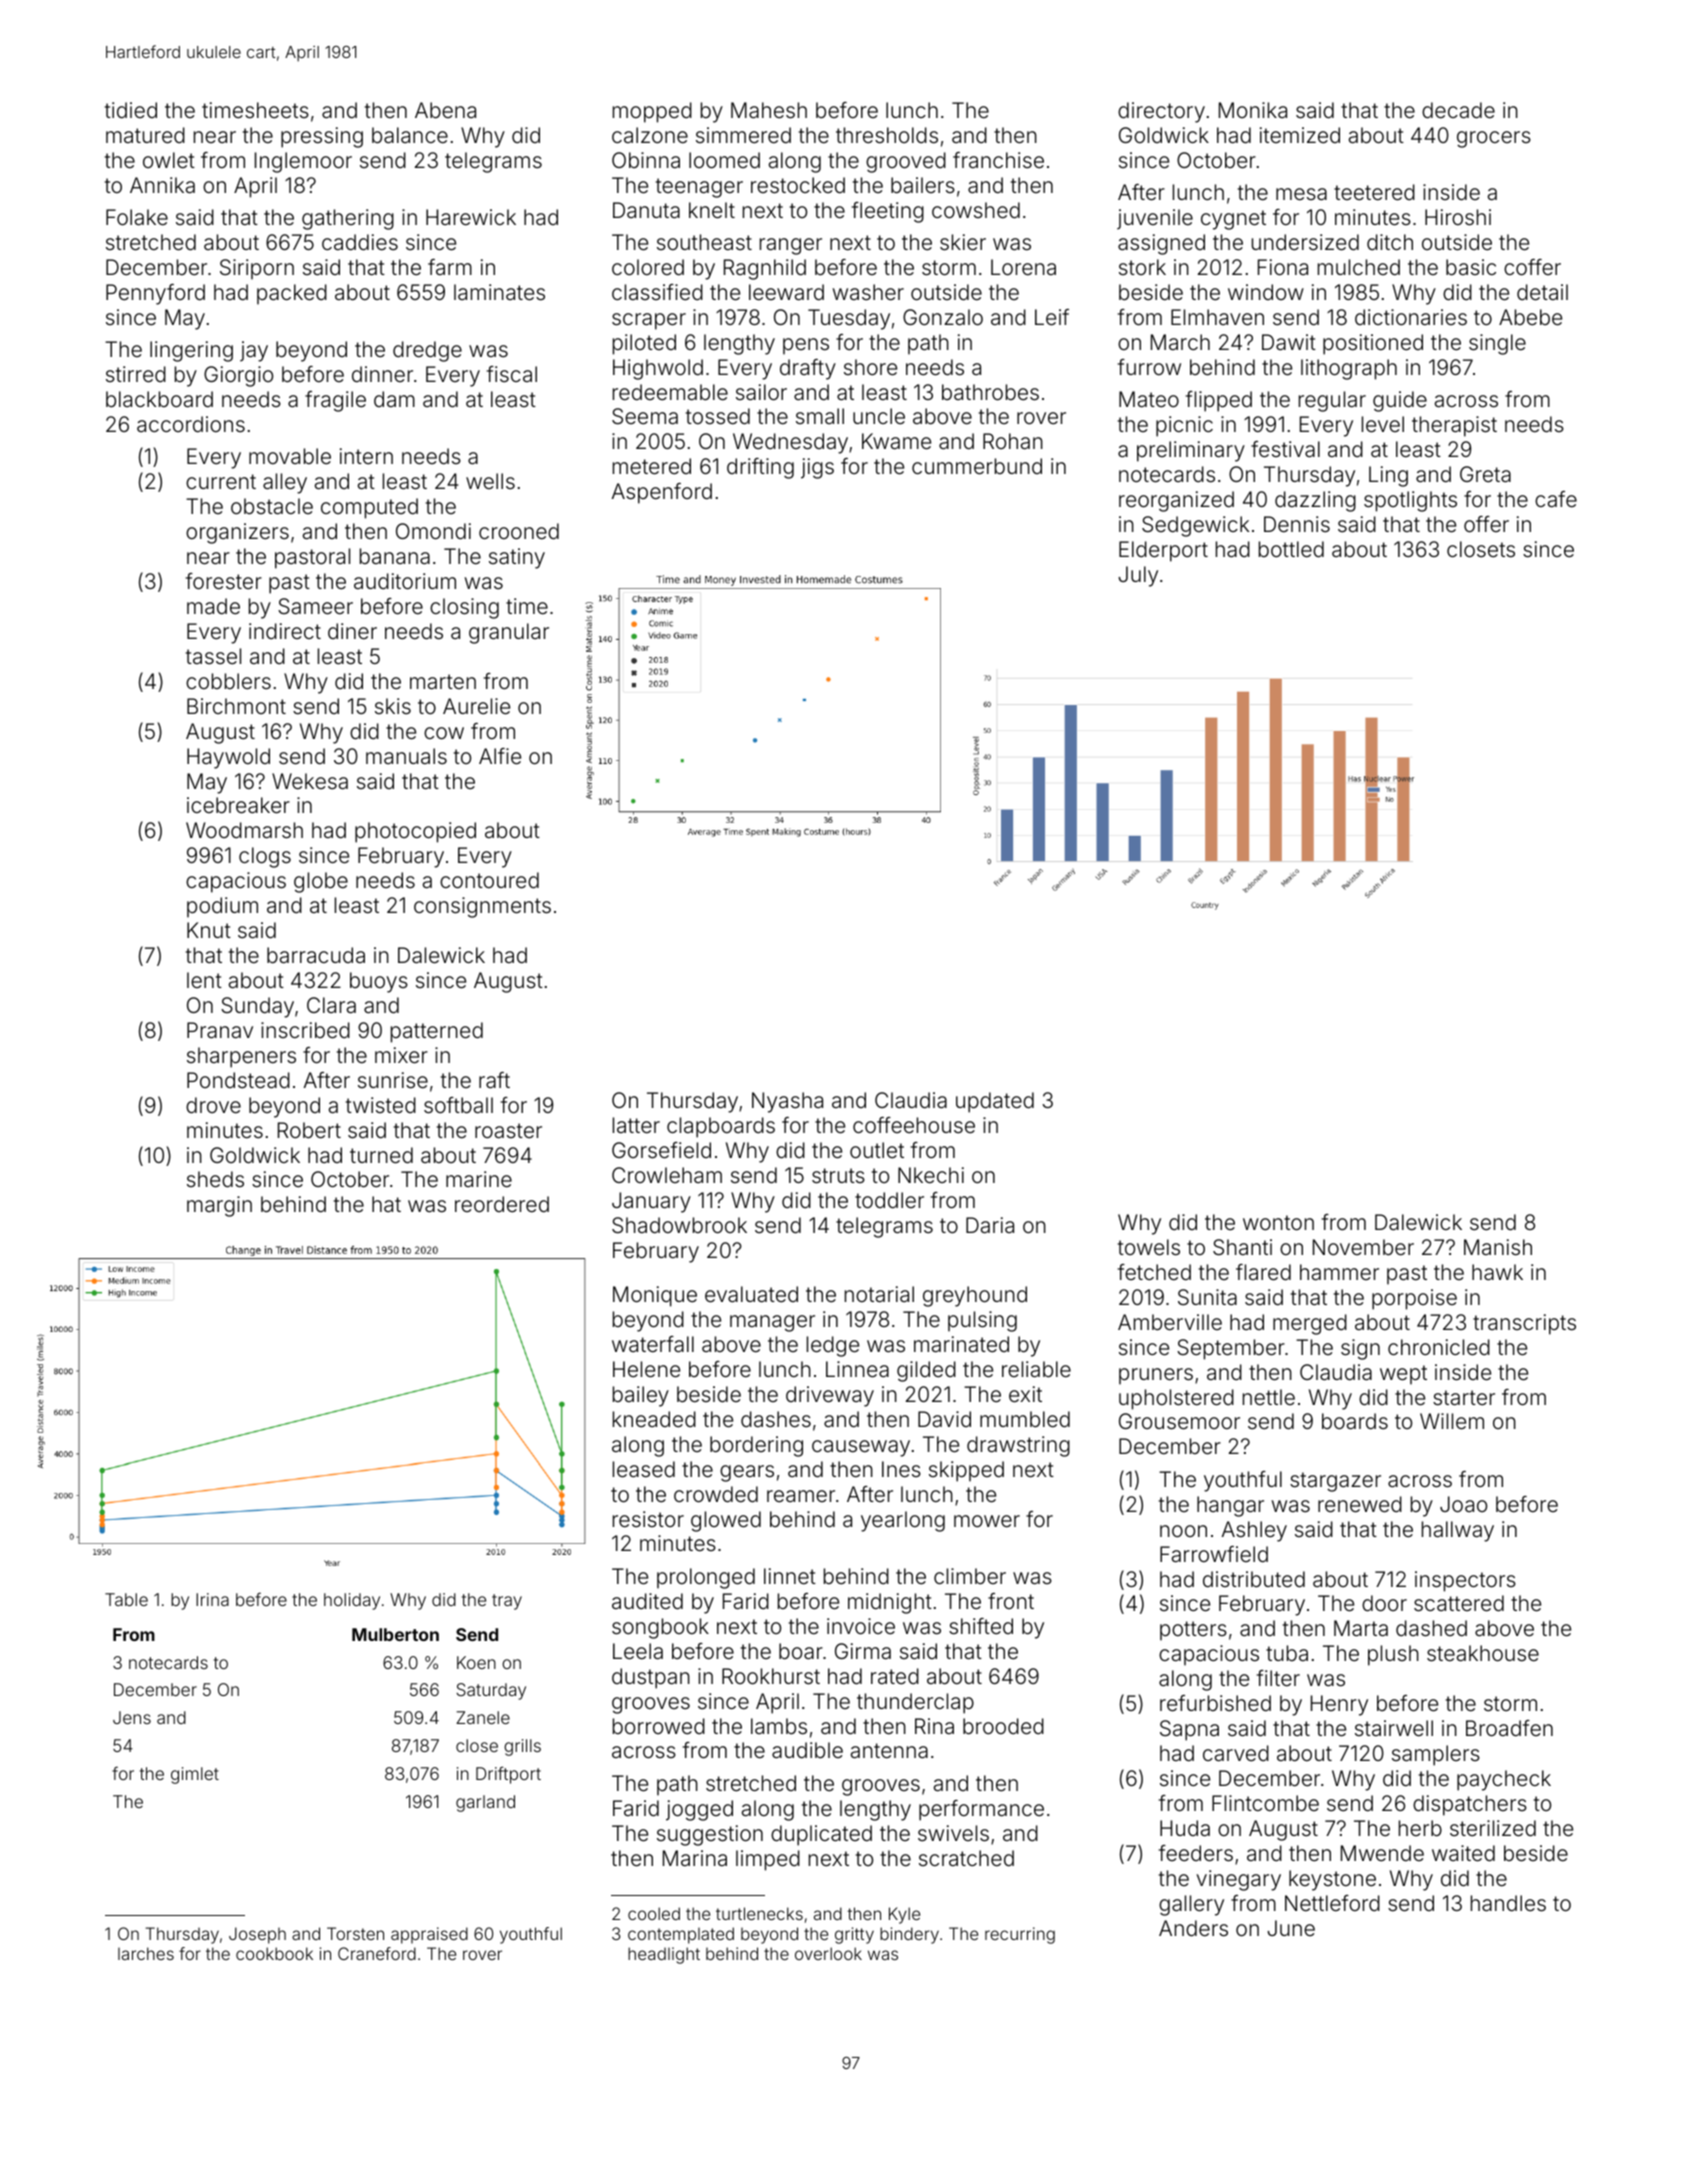  What do you see at coordinates (807, 1750) in the screenshot?
I see `audible` at bounding box center [807, 1750].
